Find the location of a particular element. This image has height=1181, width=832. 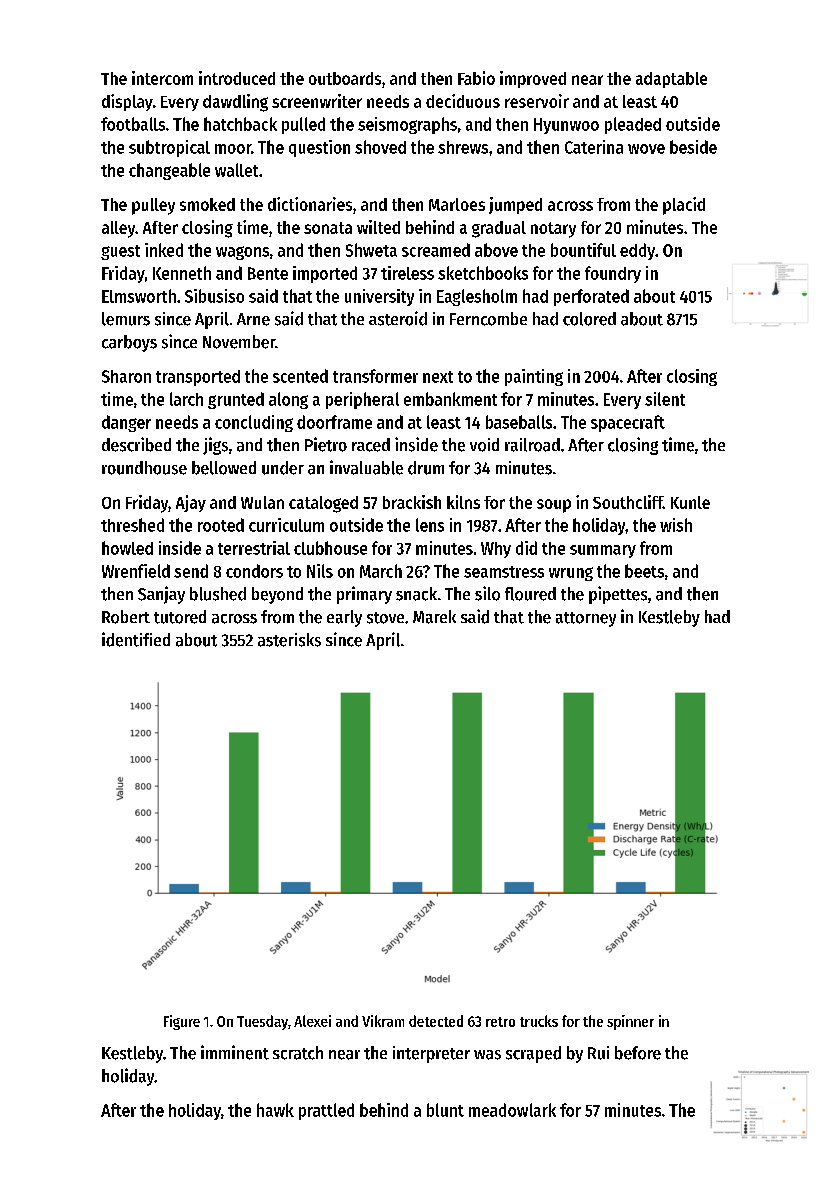

pipettes is located at coordinates (618, 595).
